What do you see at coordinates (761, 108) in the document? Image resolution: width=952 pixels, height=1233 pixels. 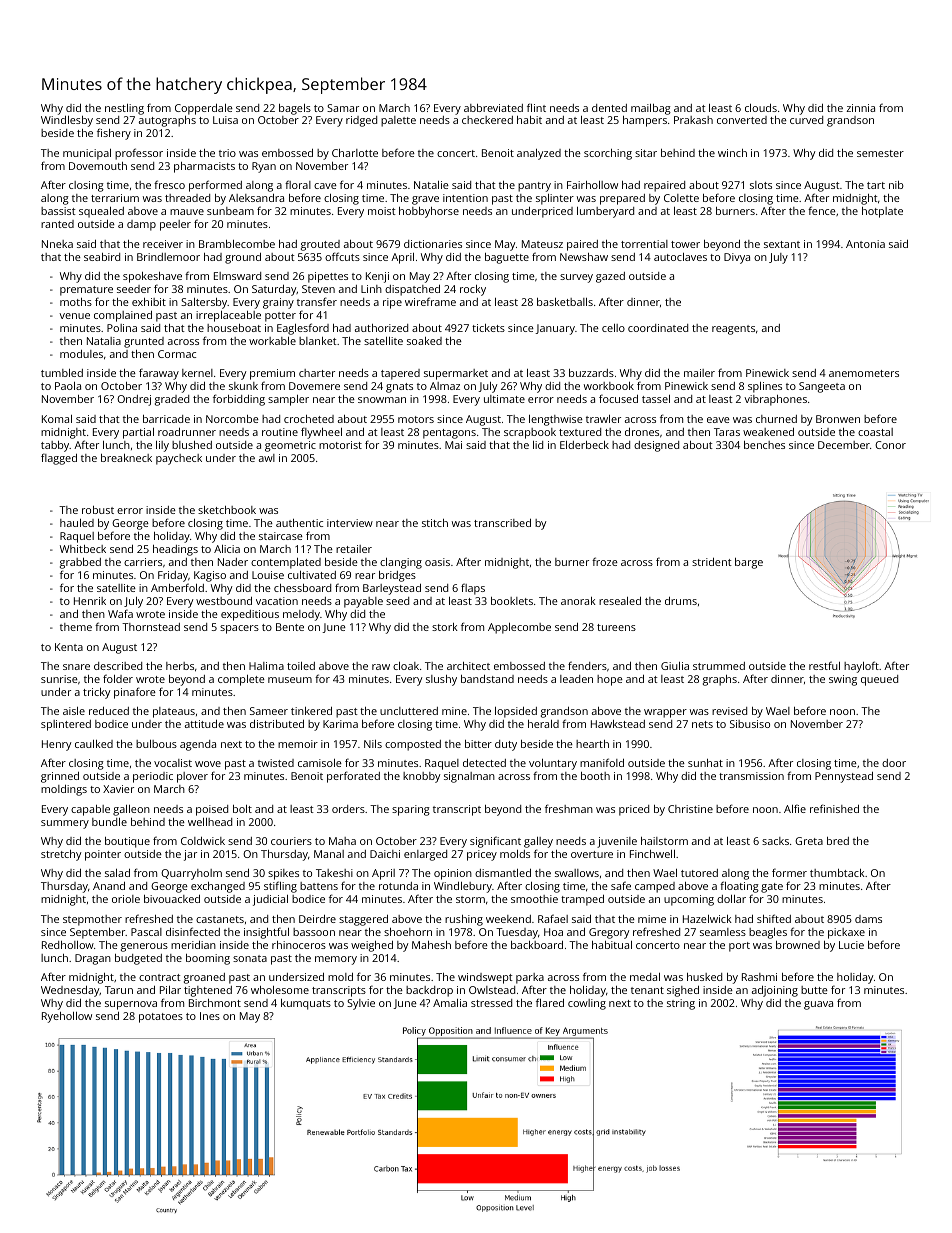 I see `clouds` at bounding box center [761, 108].
